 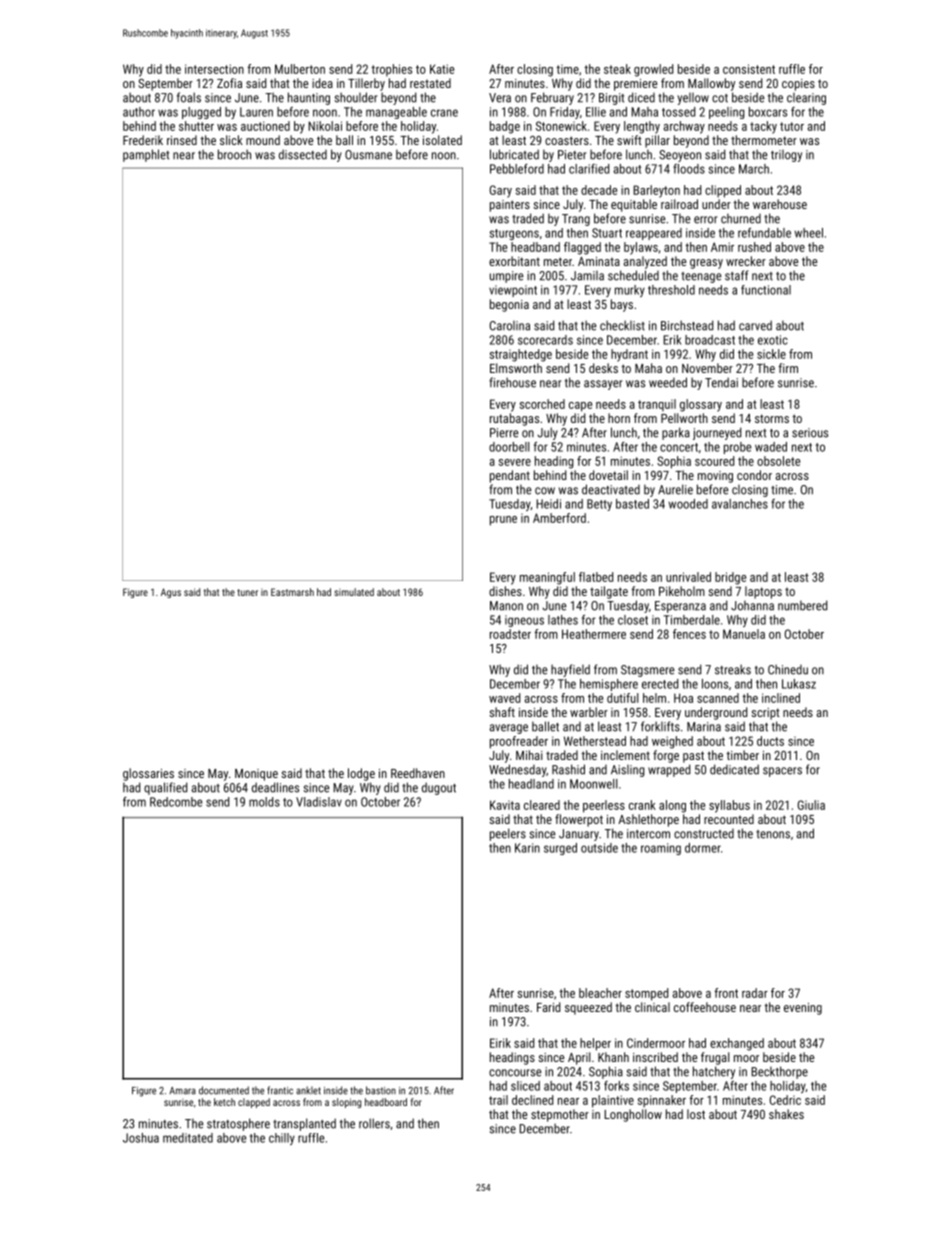 I want to click on diced, so click(x=641, y=97).
